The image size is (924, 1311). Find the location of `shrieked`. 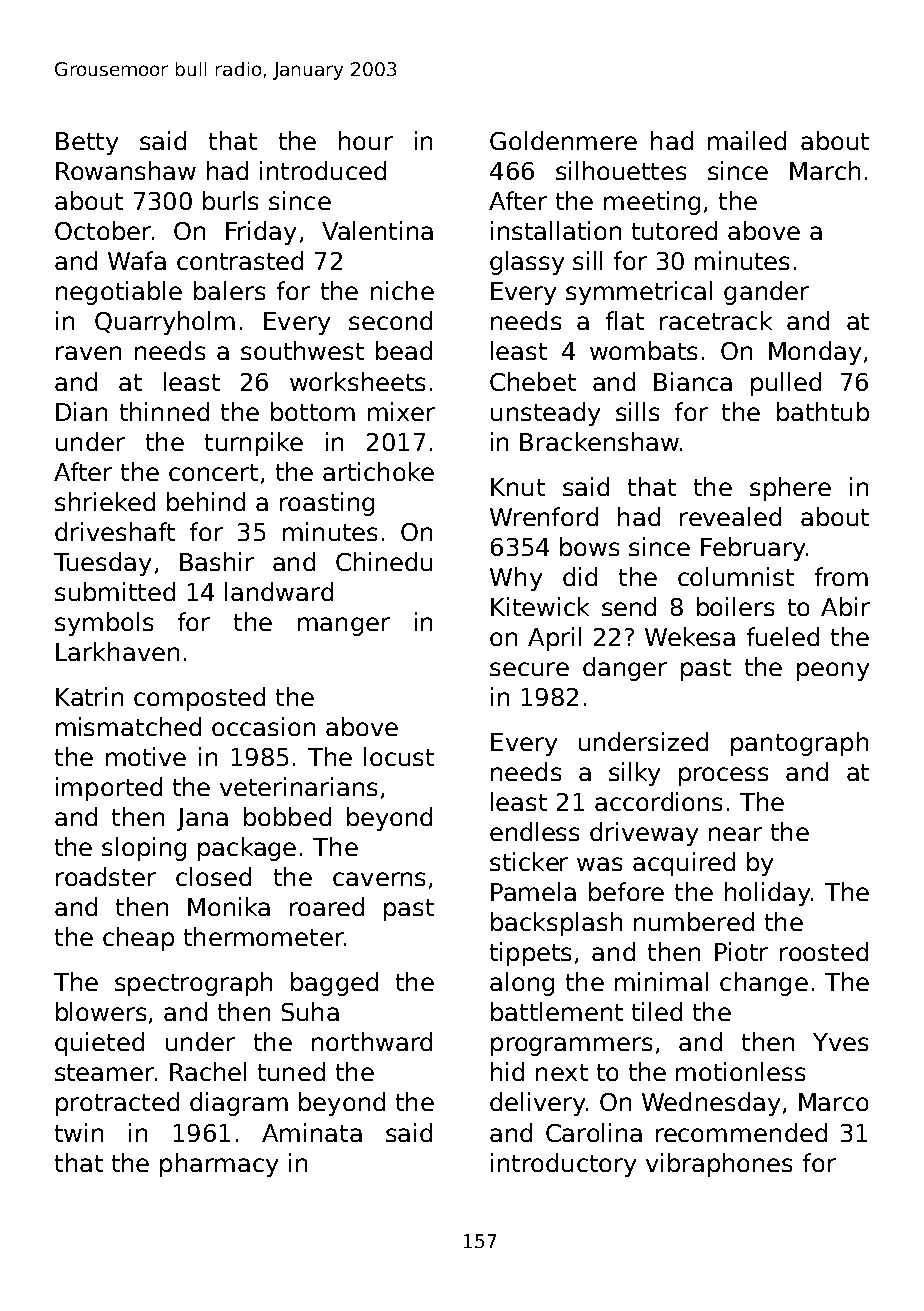

shrieked is located at coordinates (105, 501).
